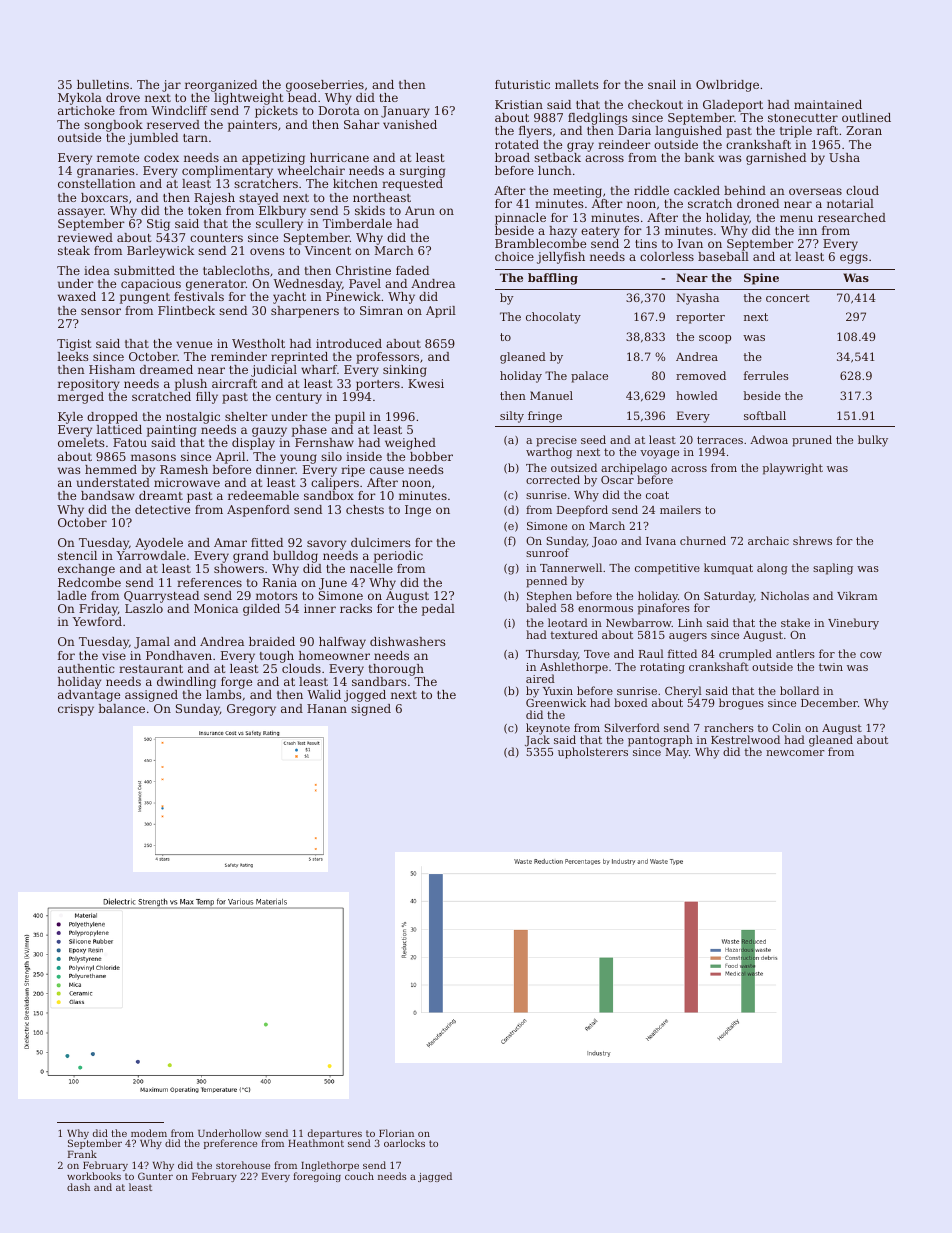 The width and height of the screenshot is (952, 1233). Describe the element at coordinates (80, 99) in the screenshot. I see `Mykola` at that location.
